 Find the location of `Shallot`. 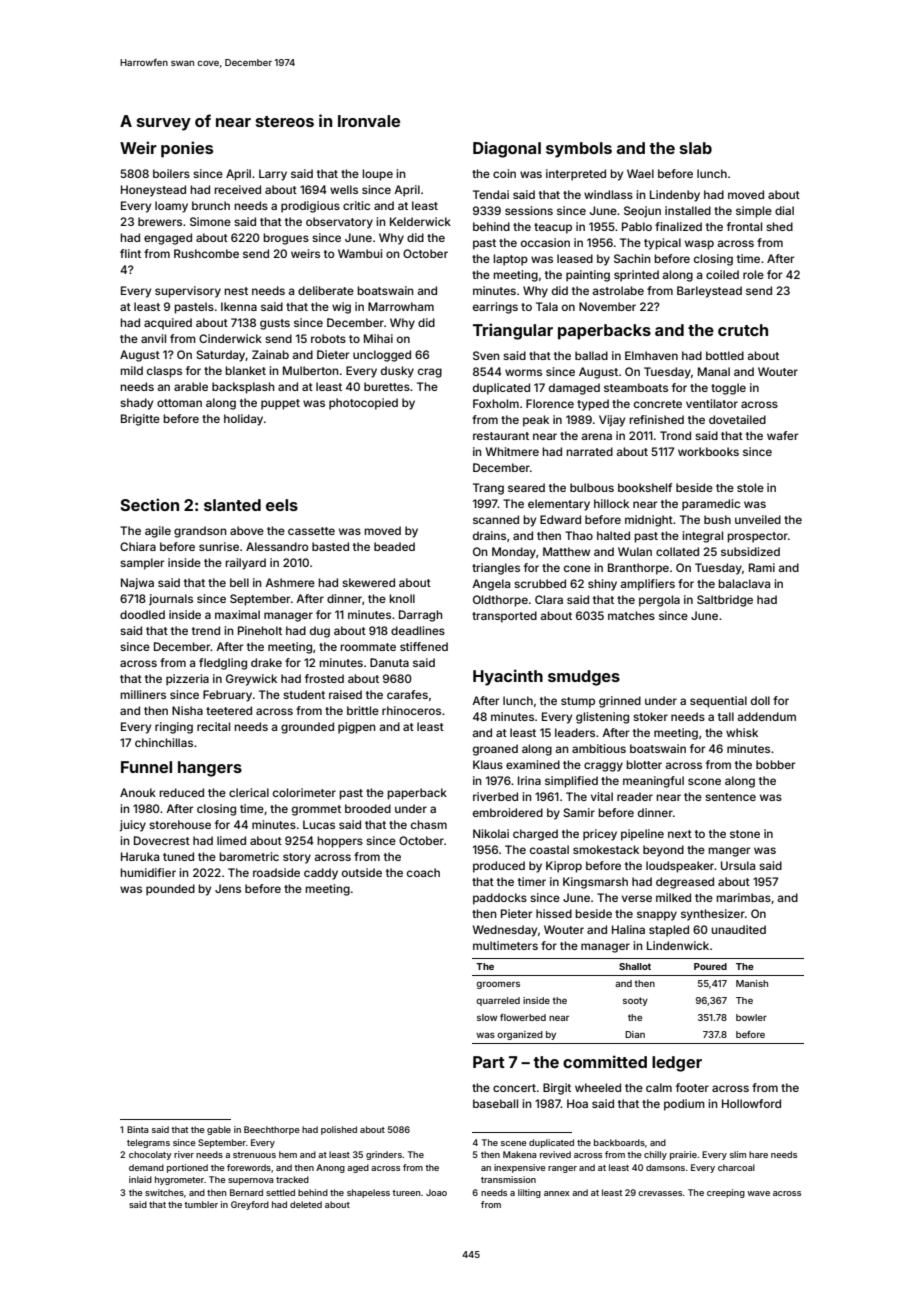

Shallot is located at coordinates (635, 966).
